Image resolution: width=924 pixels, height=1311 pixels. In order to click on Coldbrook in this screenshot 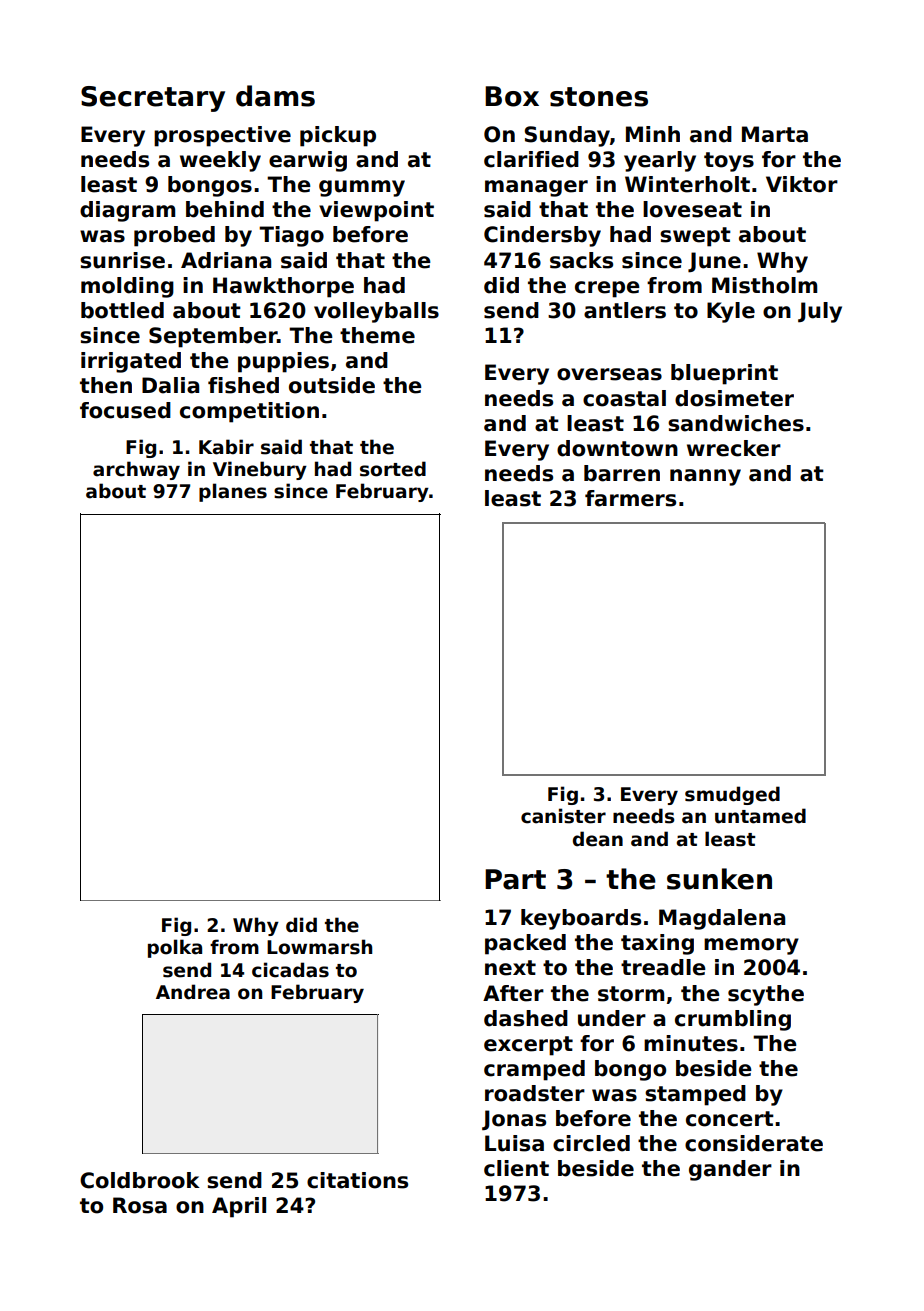, I will do `click(140, 1180)`.
